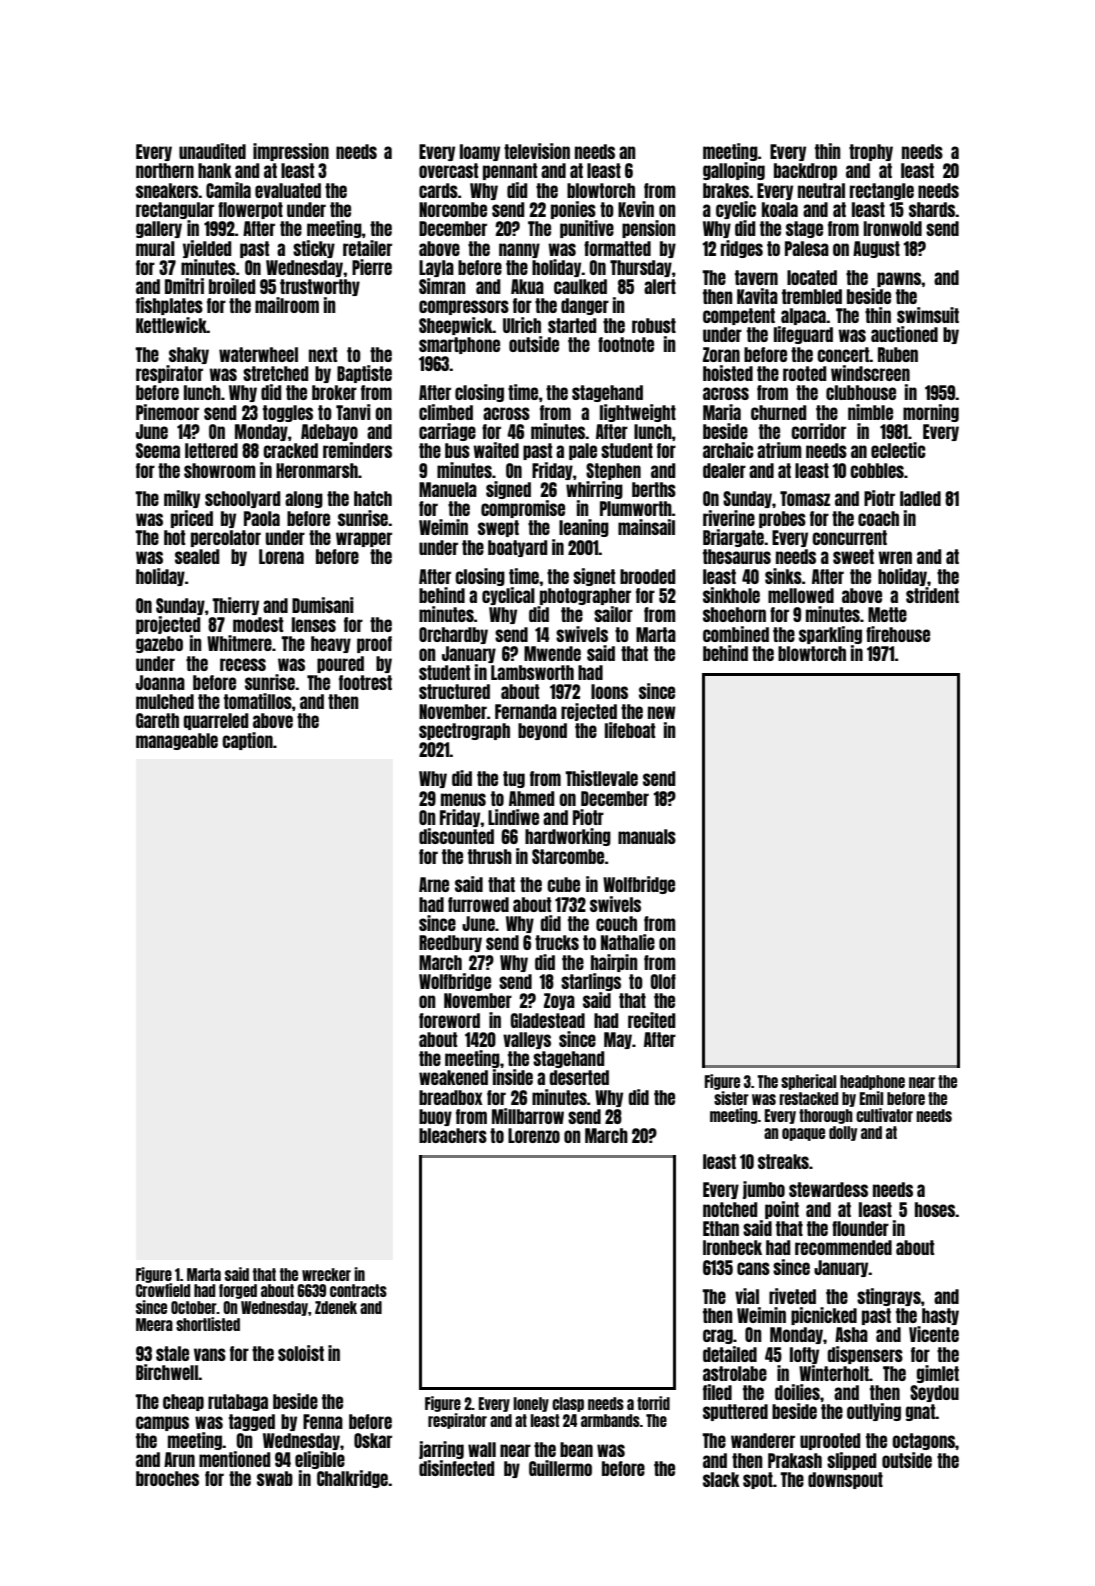  I want to click on Guillermo, so click(560, 1468).
